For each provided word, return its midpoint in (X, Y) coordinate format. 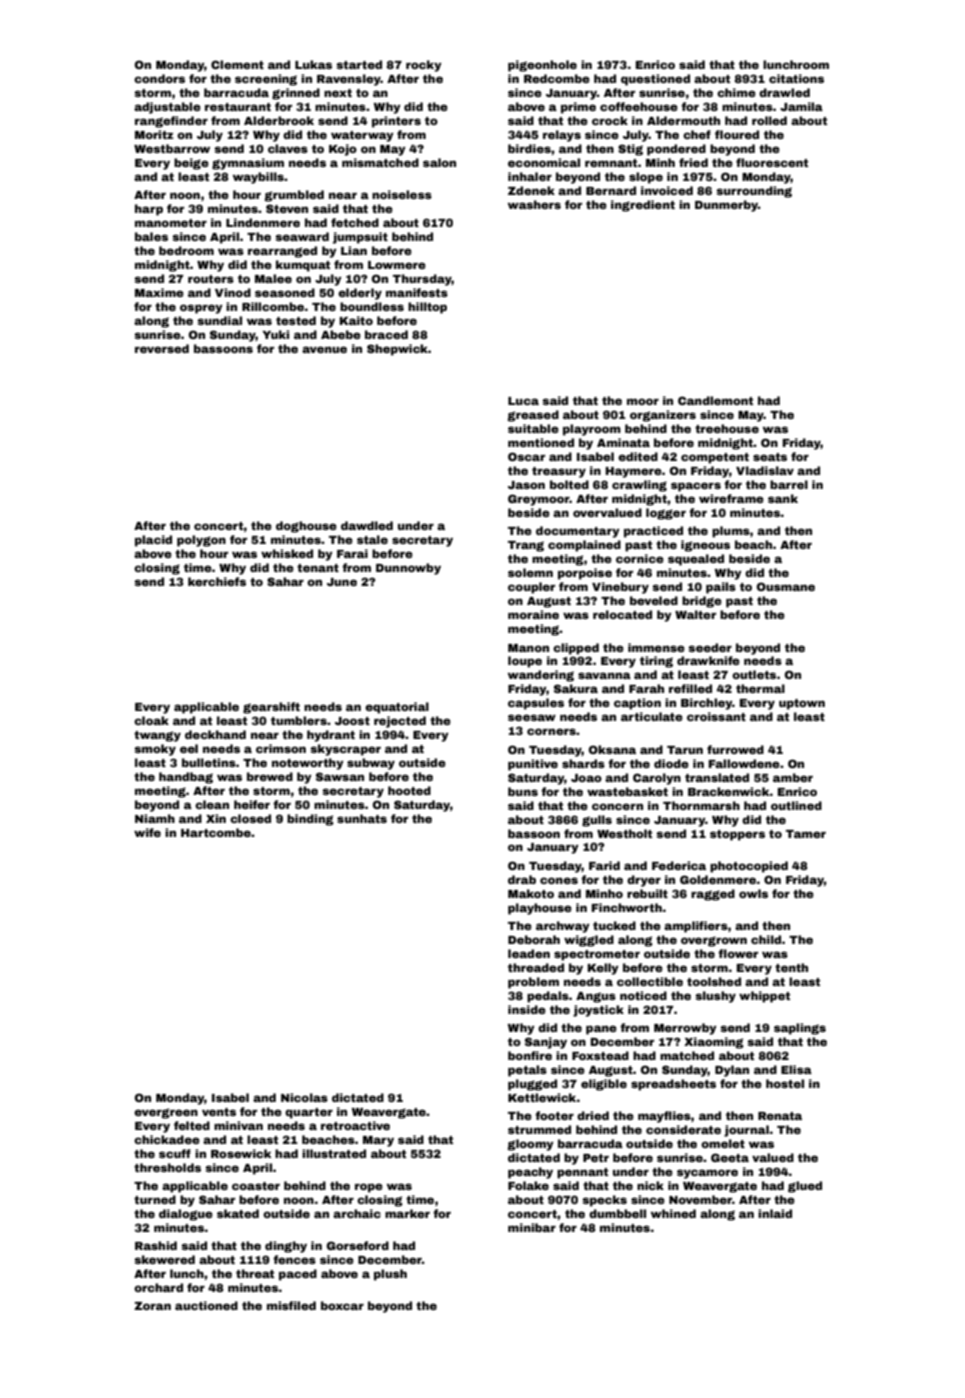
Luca (523, 401)
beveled (654, 600)
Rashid (156, 1245)
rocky (424, 66)
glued (805, 1187)
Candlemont (715, 400)
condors (159, 78)
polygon (201, 541)
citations (796, 78)
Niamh (155, 818)
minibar (532, 1227)
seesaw (532, 717)
